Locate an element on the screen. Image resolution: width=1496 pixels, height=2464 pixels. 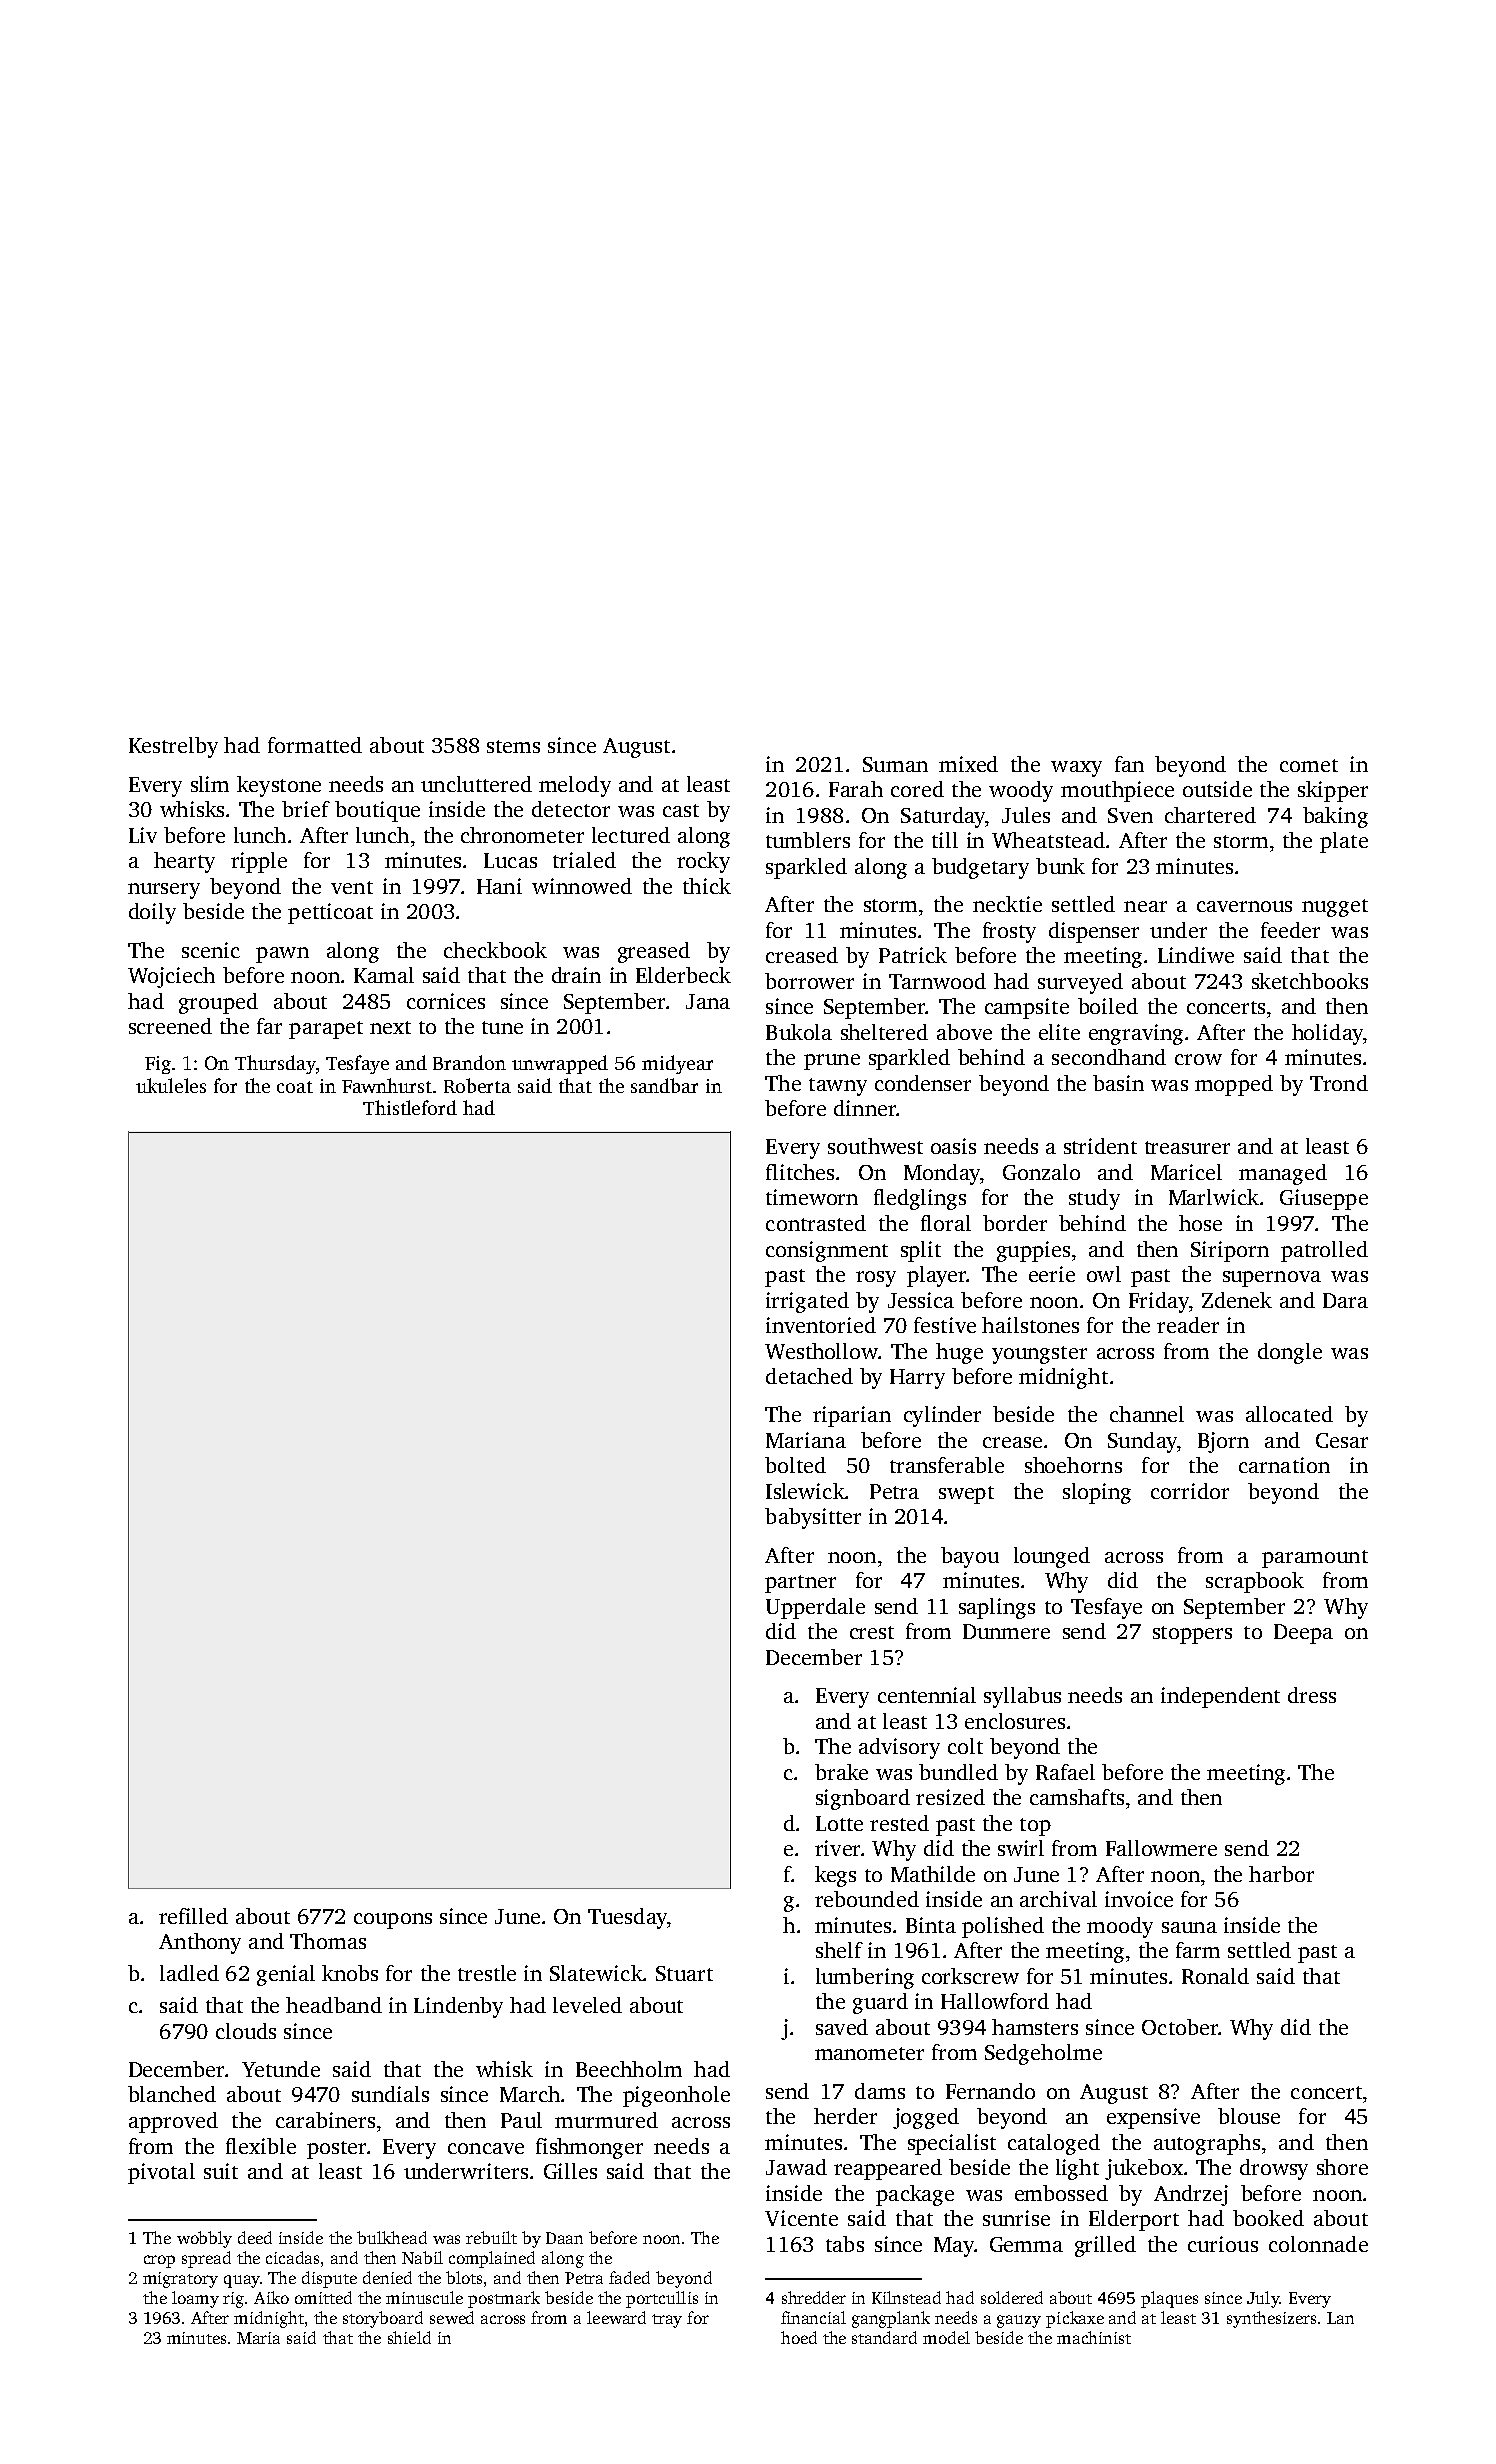
hailstones is located at coordinates (1030, 1325).
